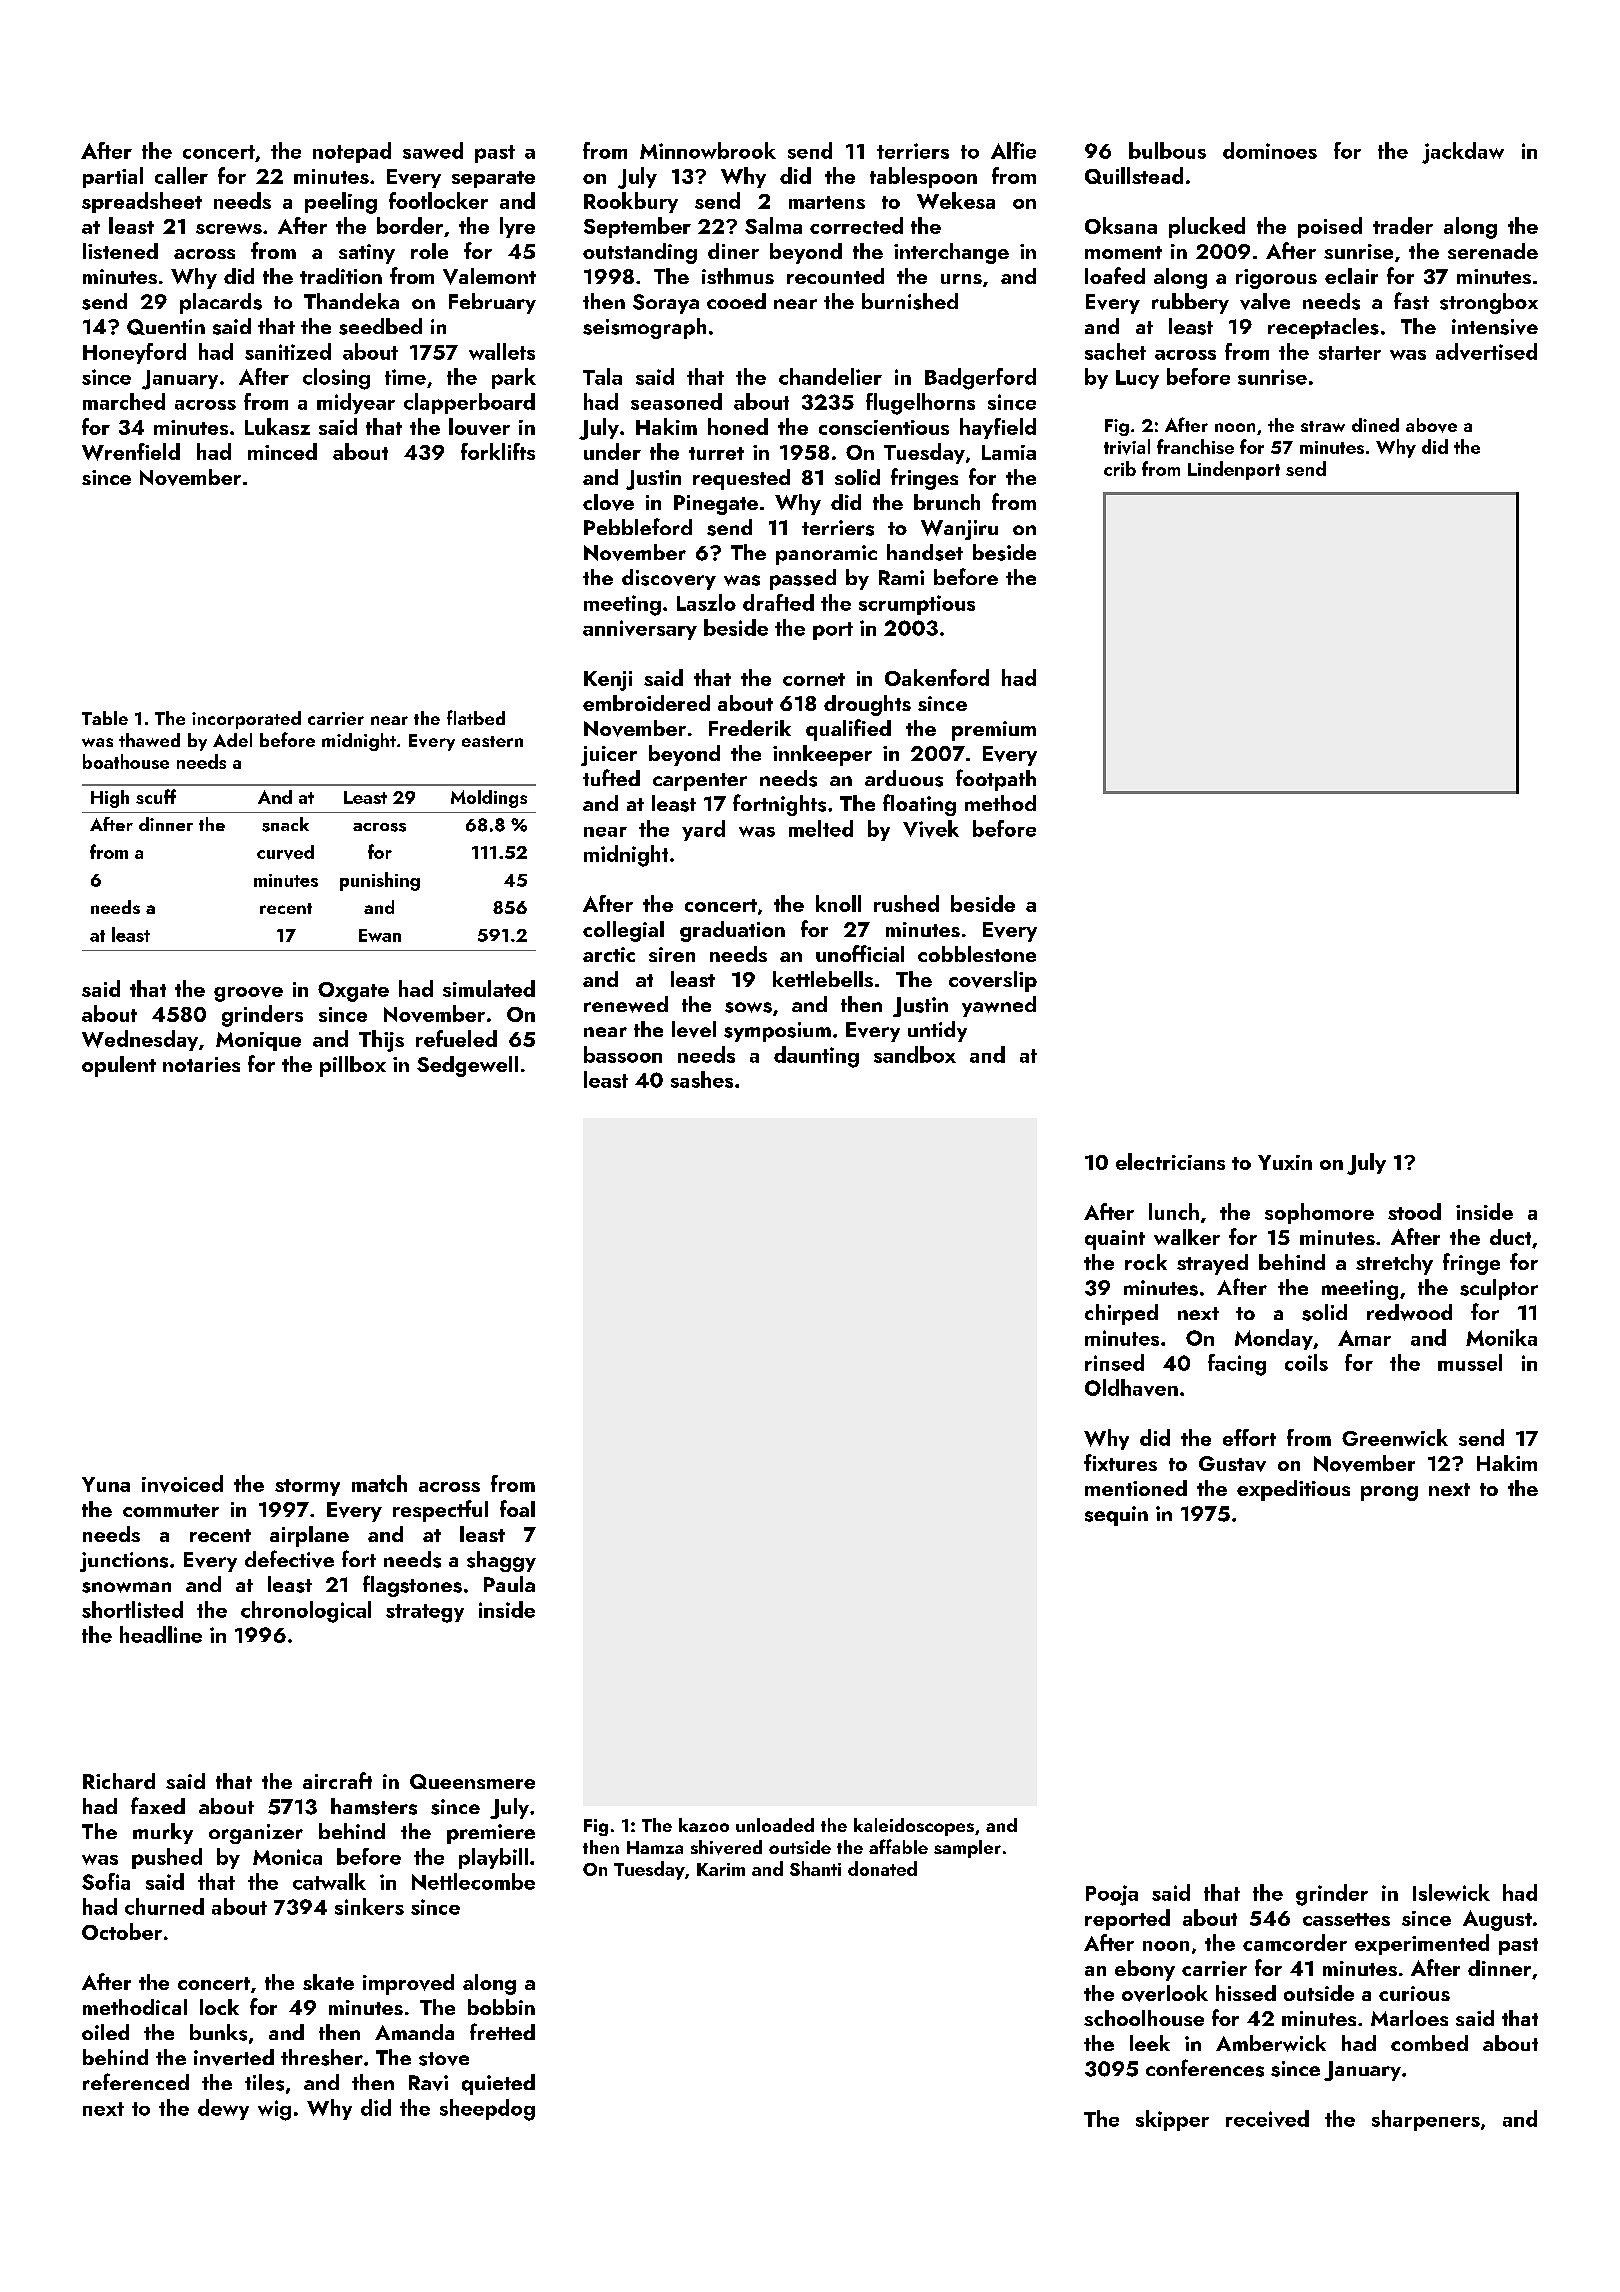 This image has height=2292, width=1620. I want to click on stove, so click(444, 2059).
